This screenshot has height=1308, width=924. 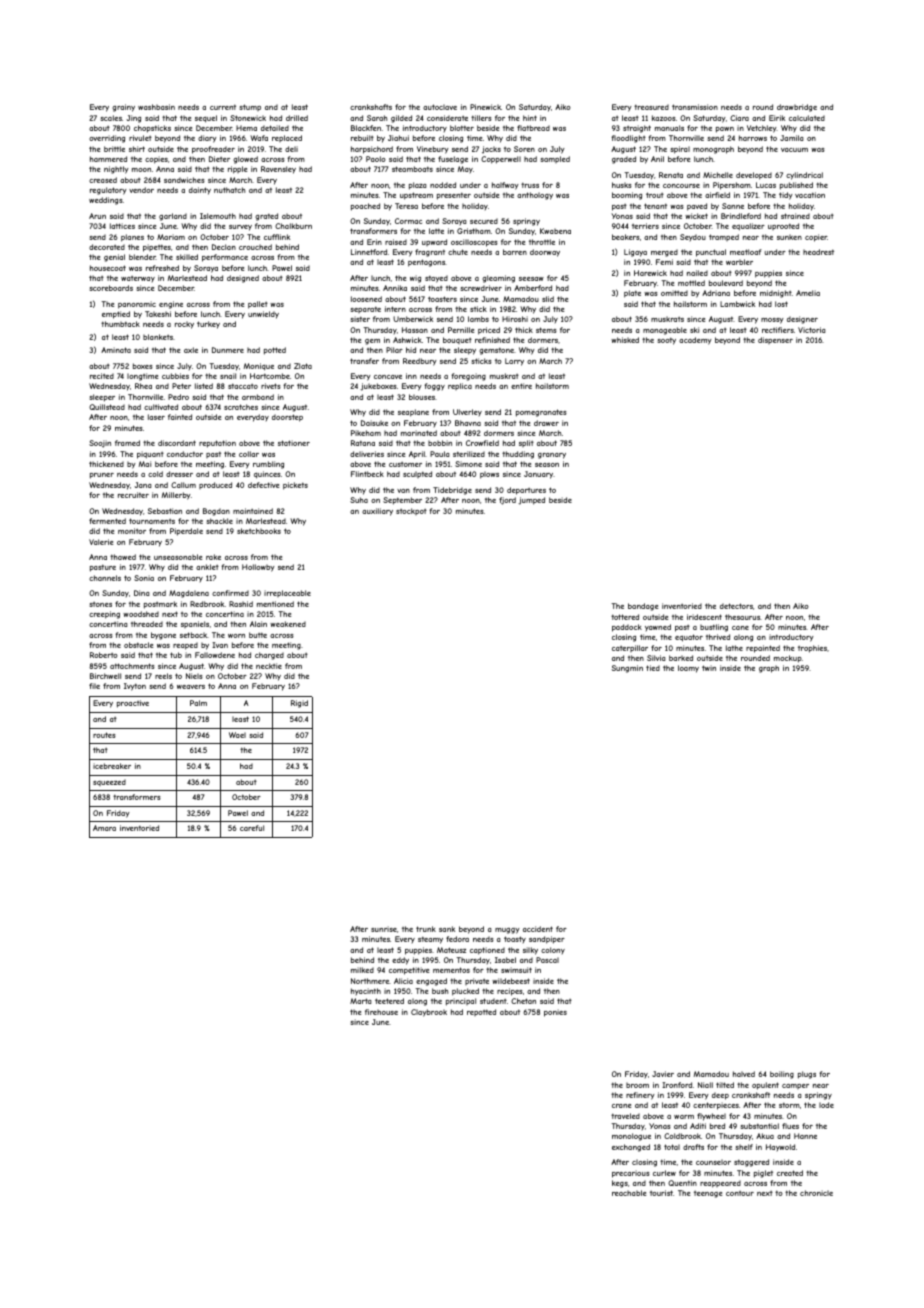 I want to click on loamy, so click(x=688, y=669).
